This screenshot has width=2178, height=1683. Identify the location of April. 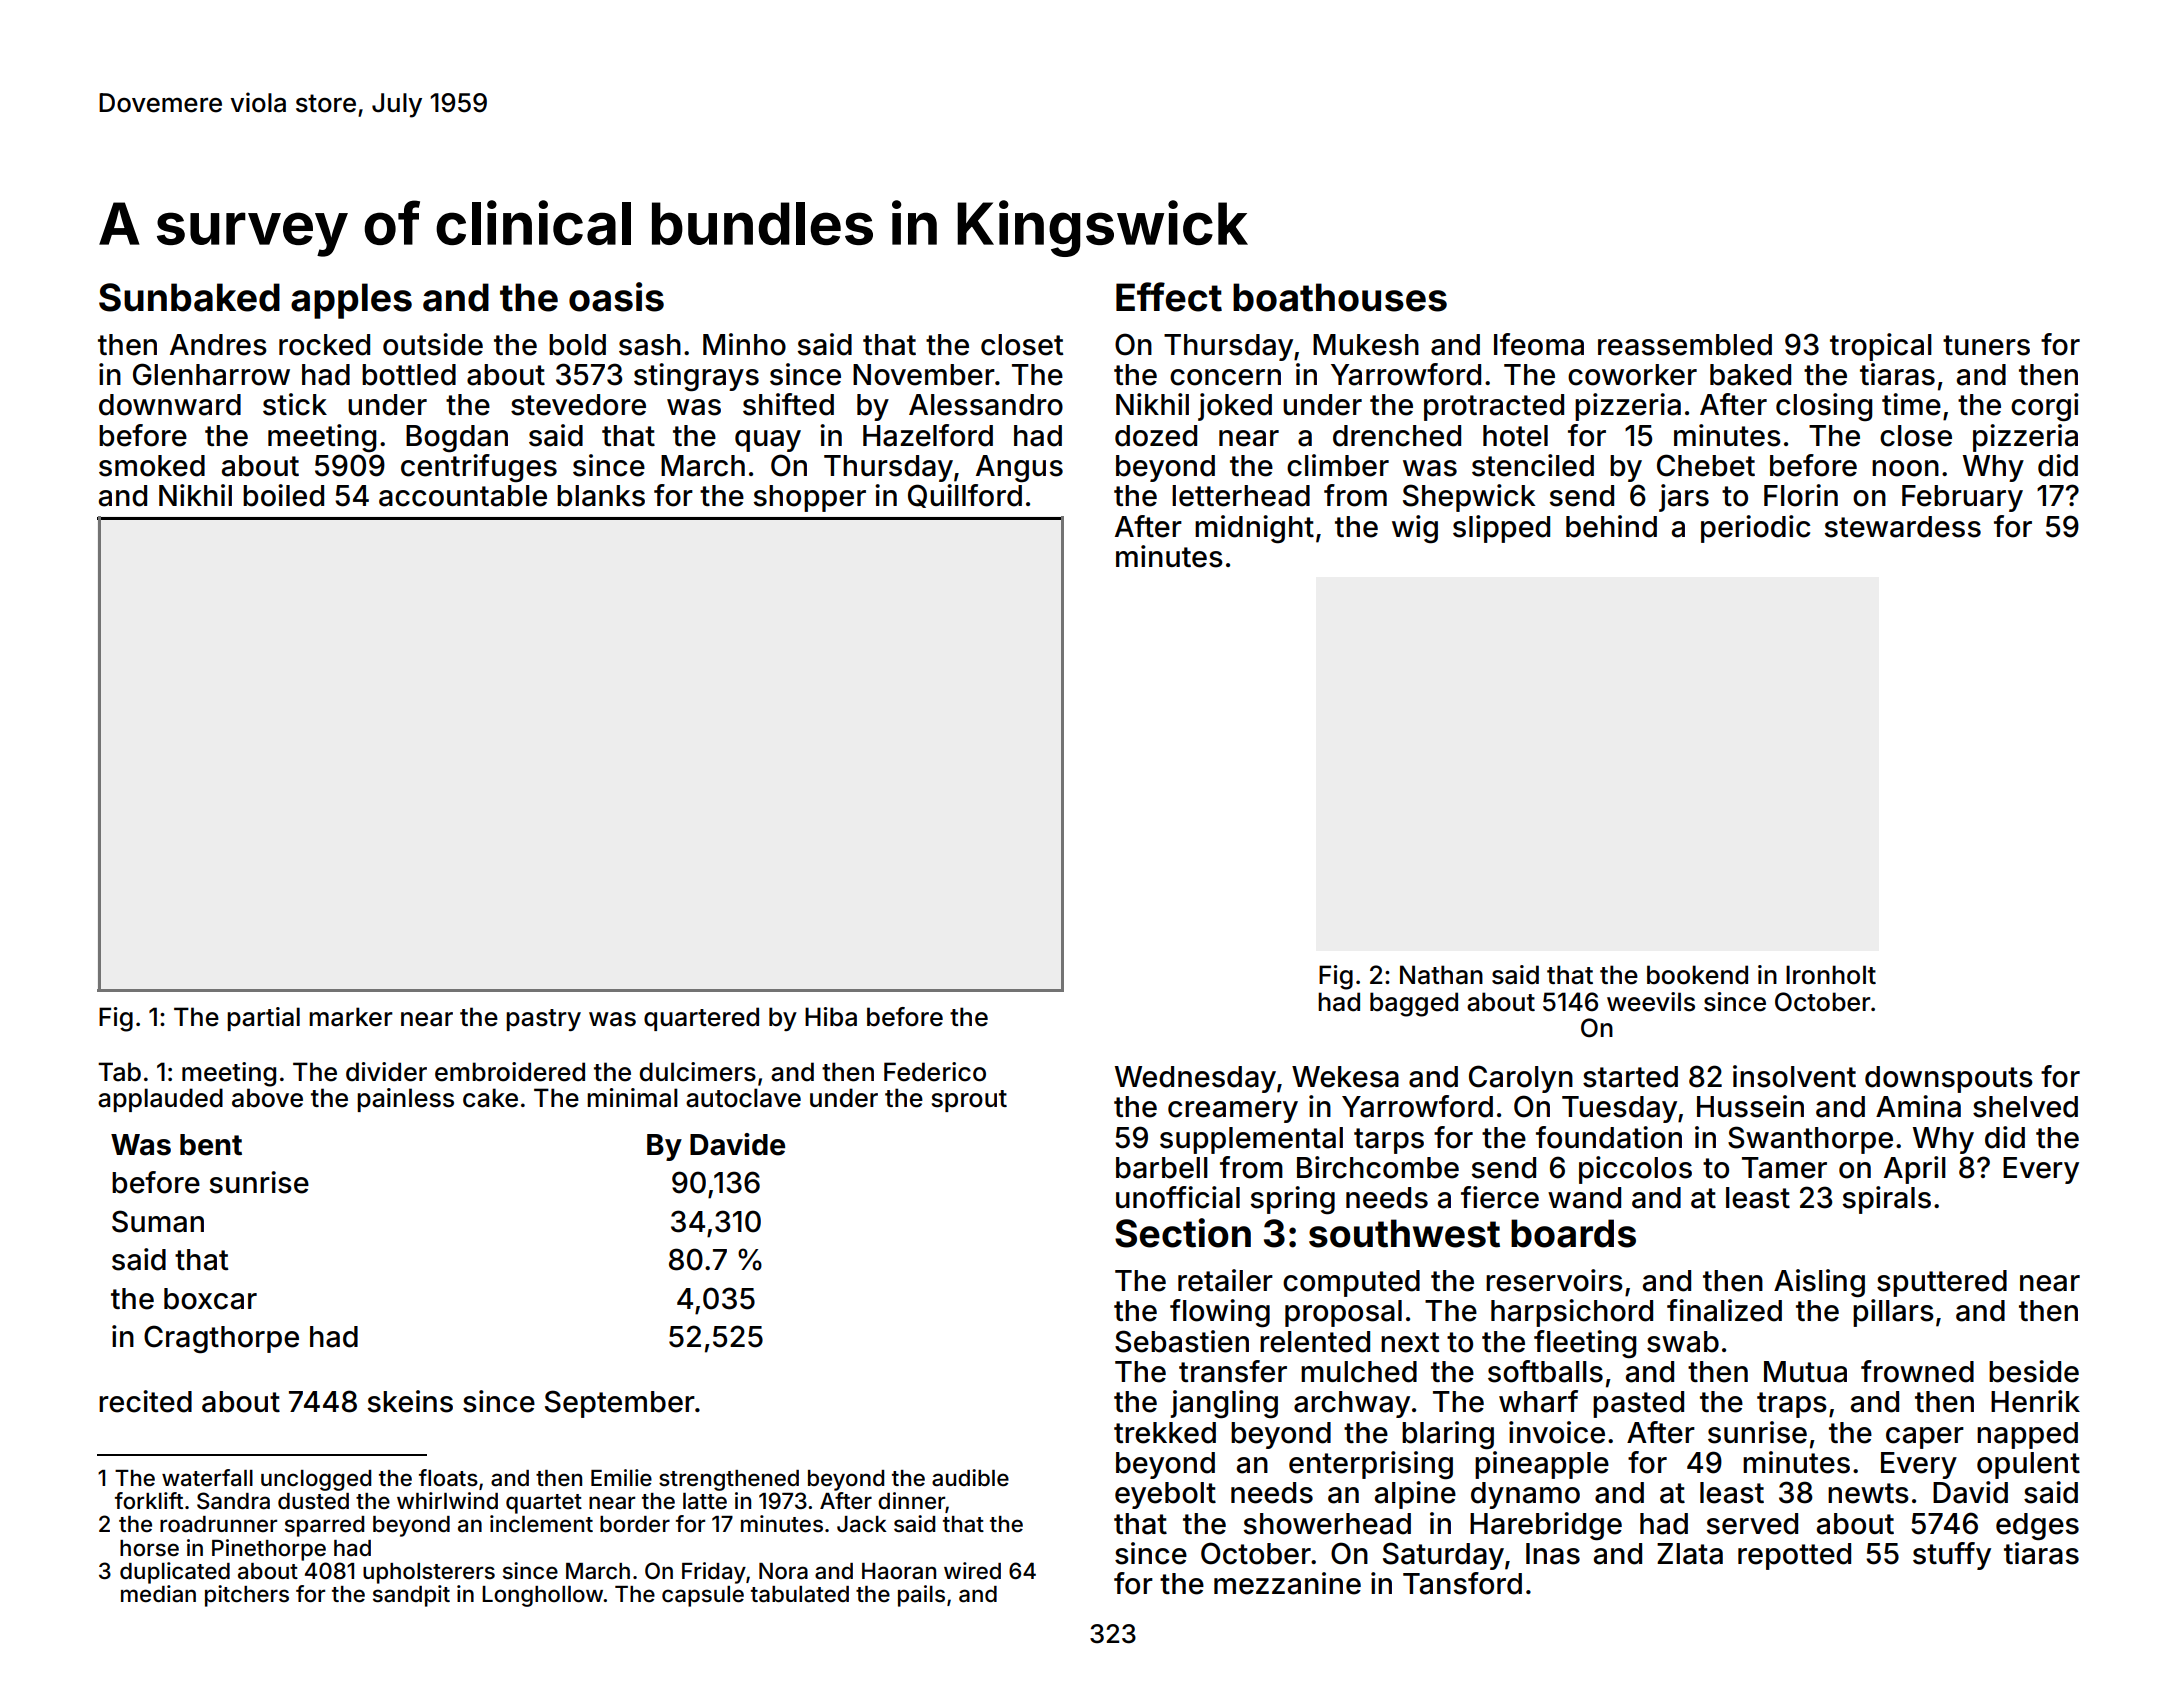
(1915, 1170).
